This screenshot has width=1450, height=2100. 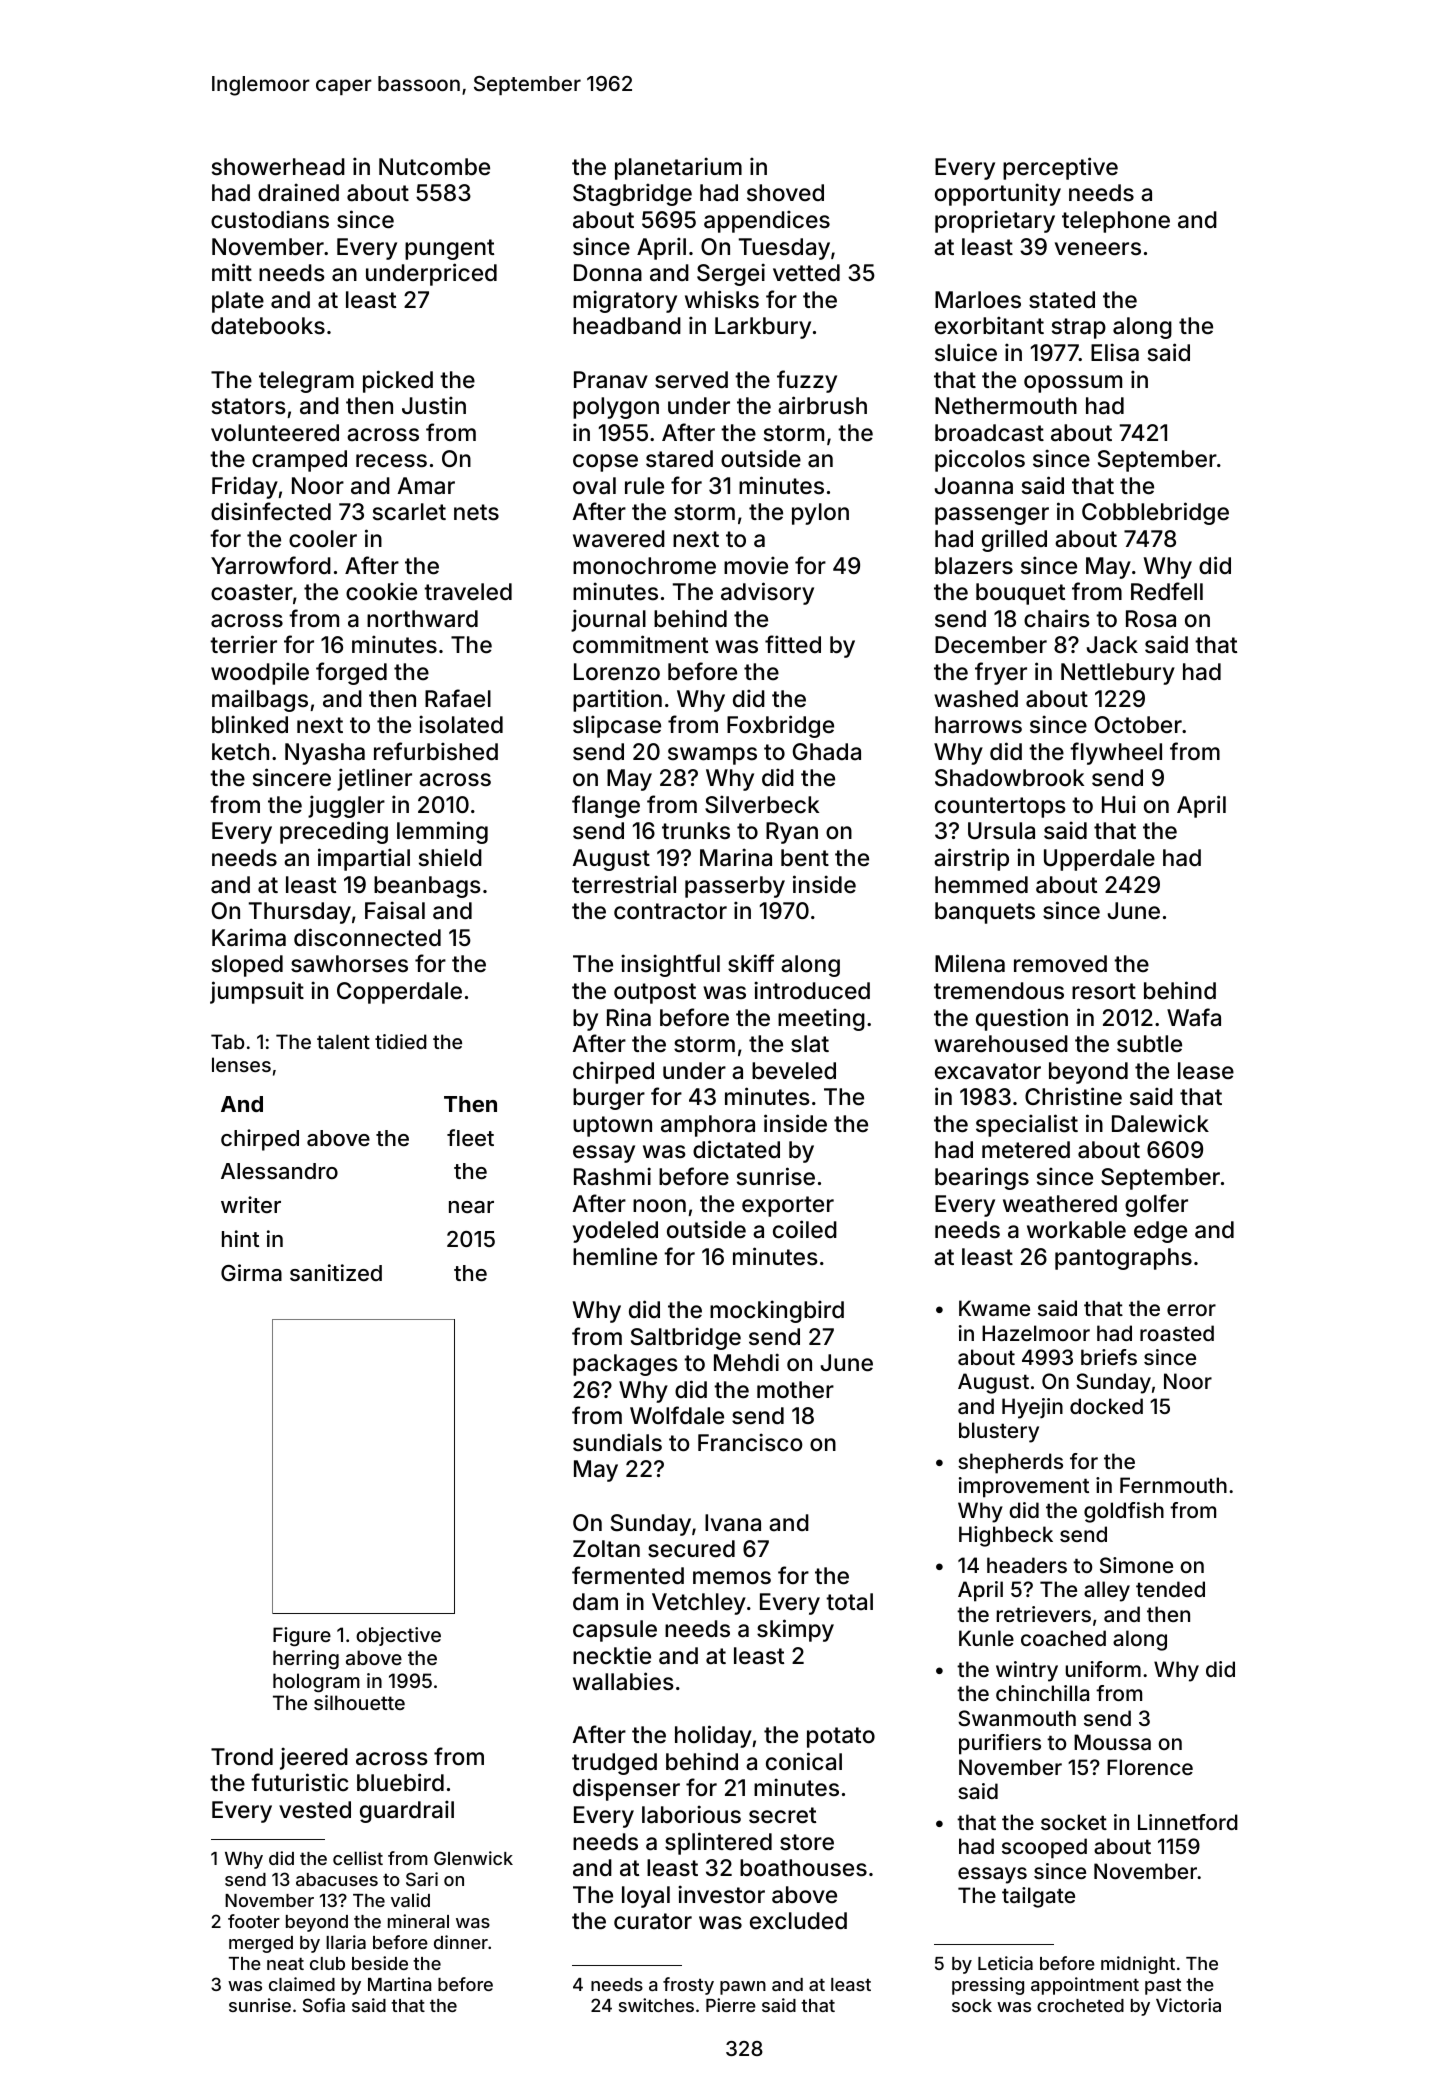 I want to click on beveled, so click(x=794, y=1071).
